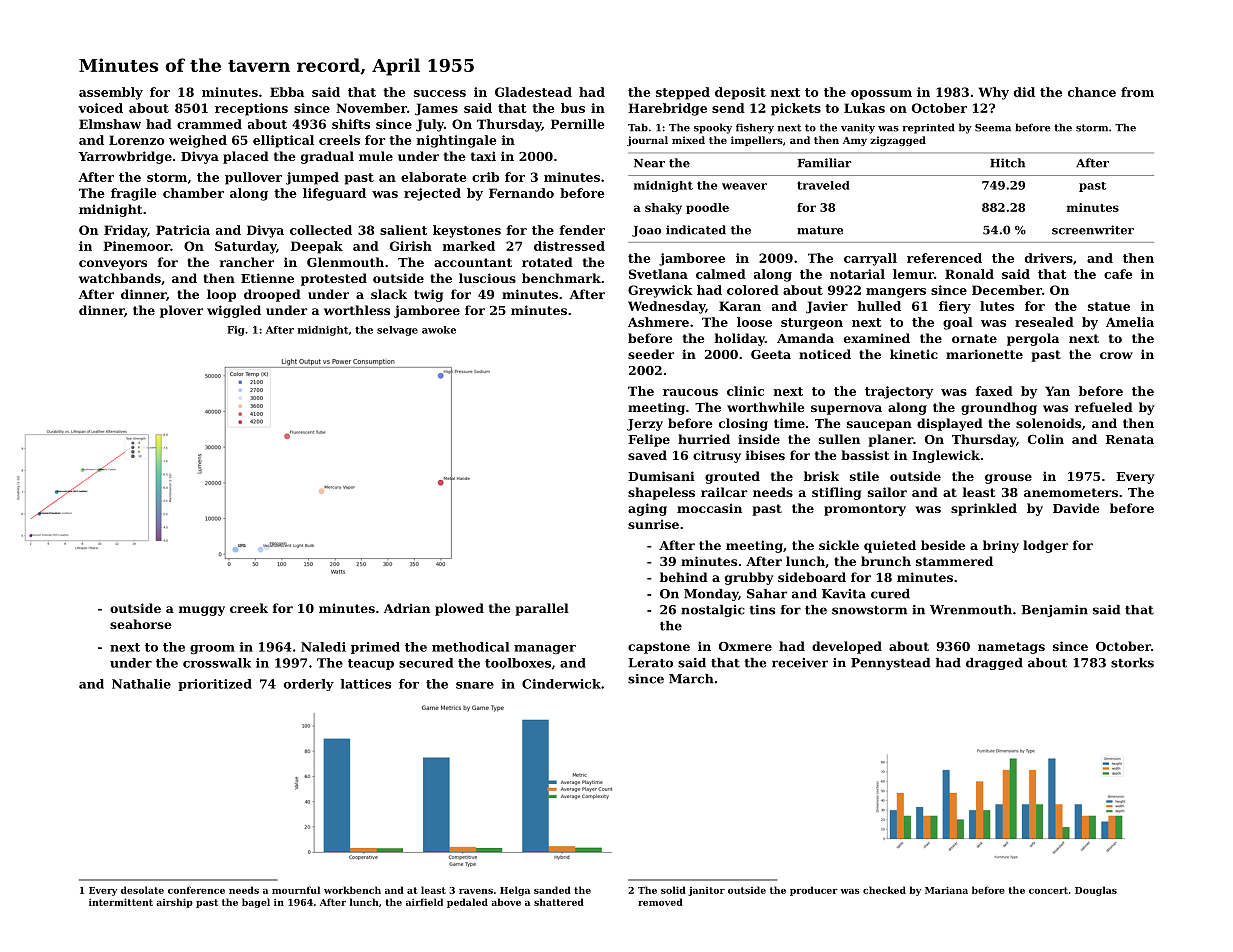 The width and height of the page is (1233, 952). Describe the element at coordinates (928, 128) in the page. I see `reprinted` at that location.
